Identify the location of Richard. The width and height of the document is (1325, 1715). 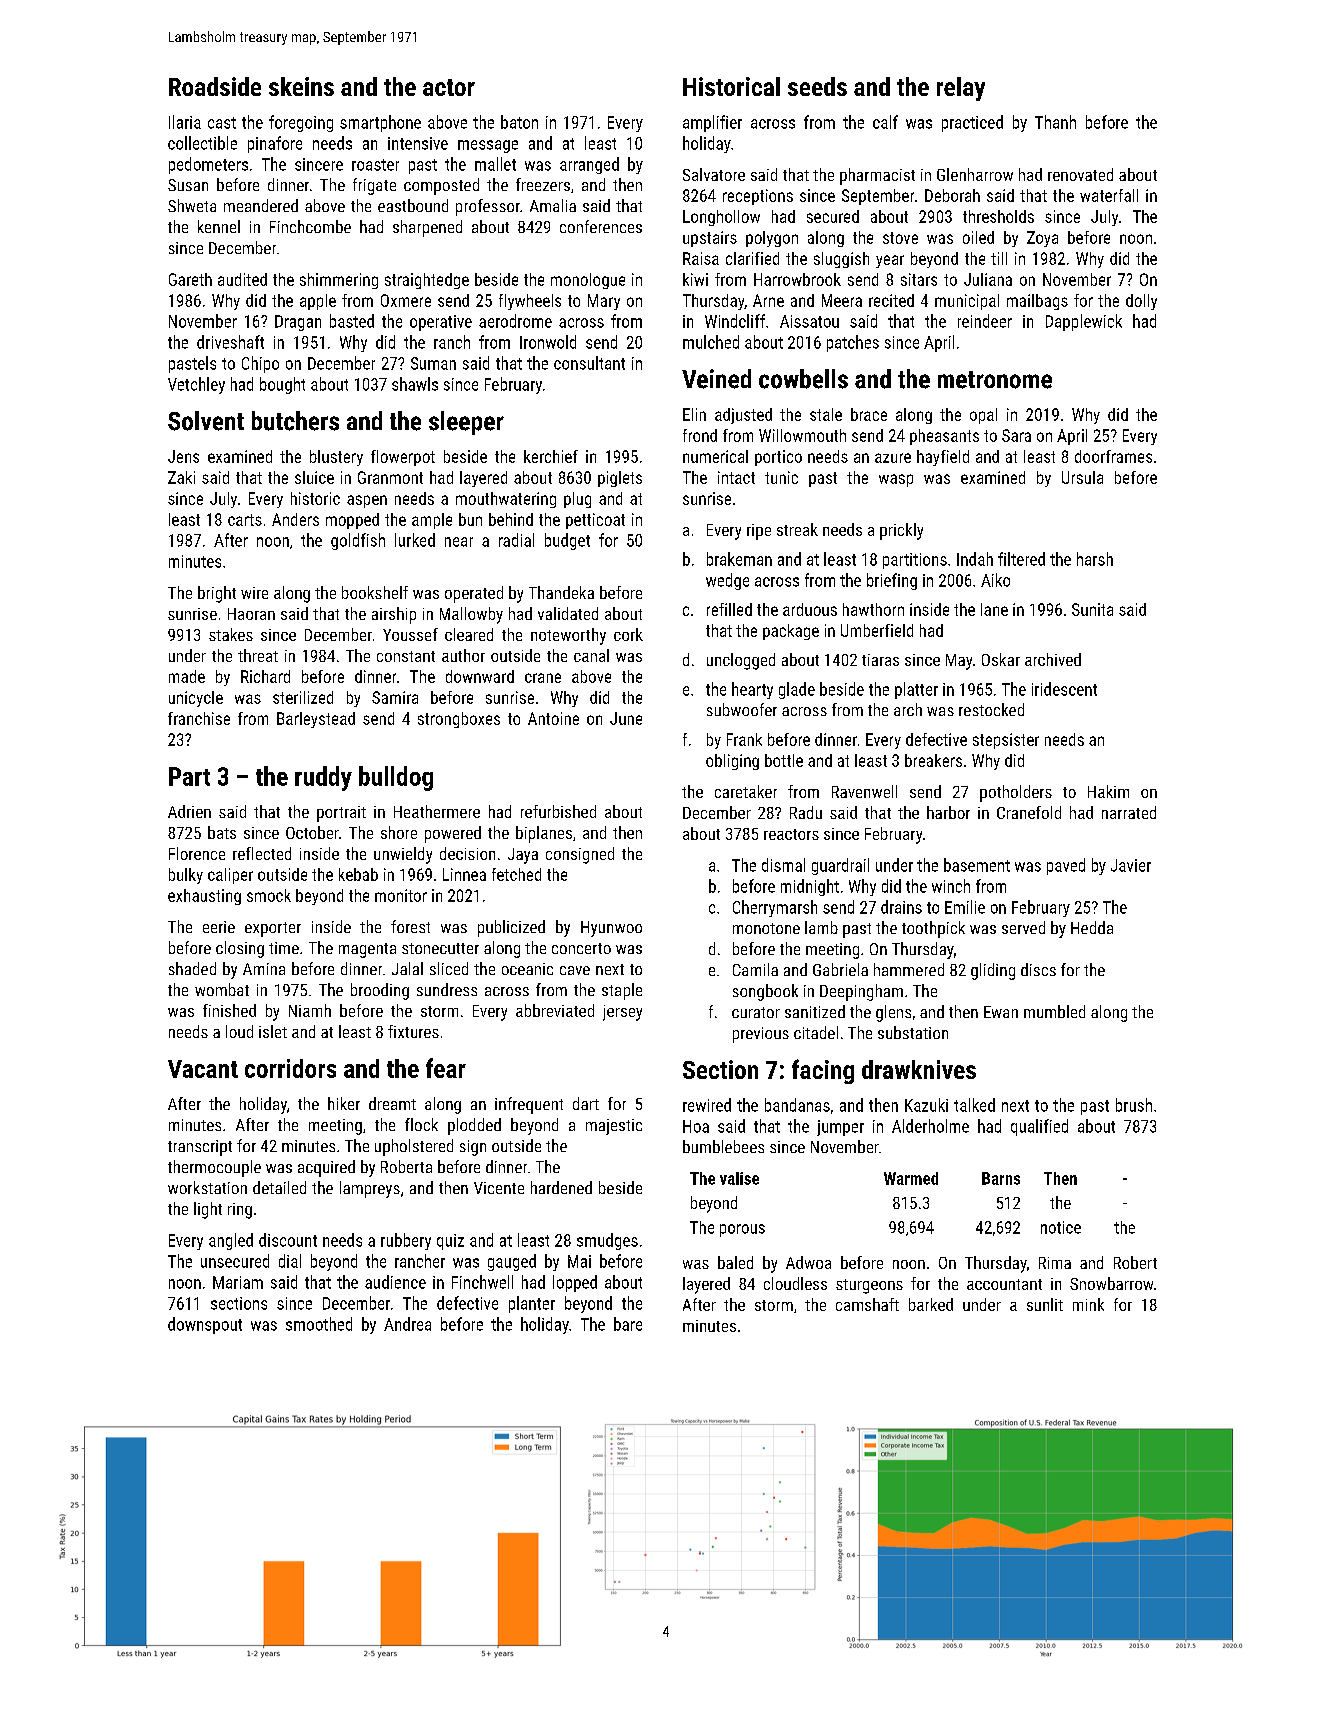
(265, 676).
